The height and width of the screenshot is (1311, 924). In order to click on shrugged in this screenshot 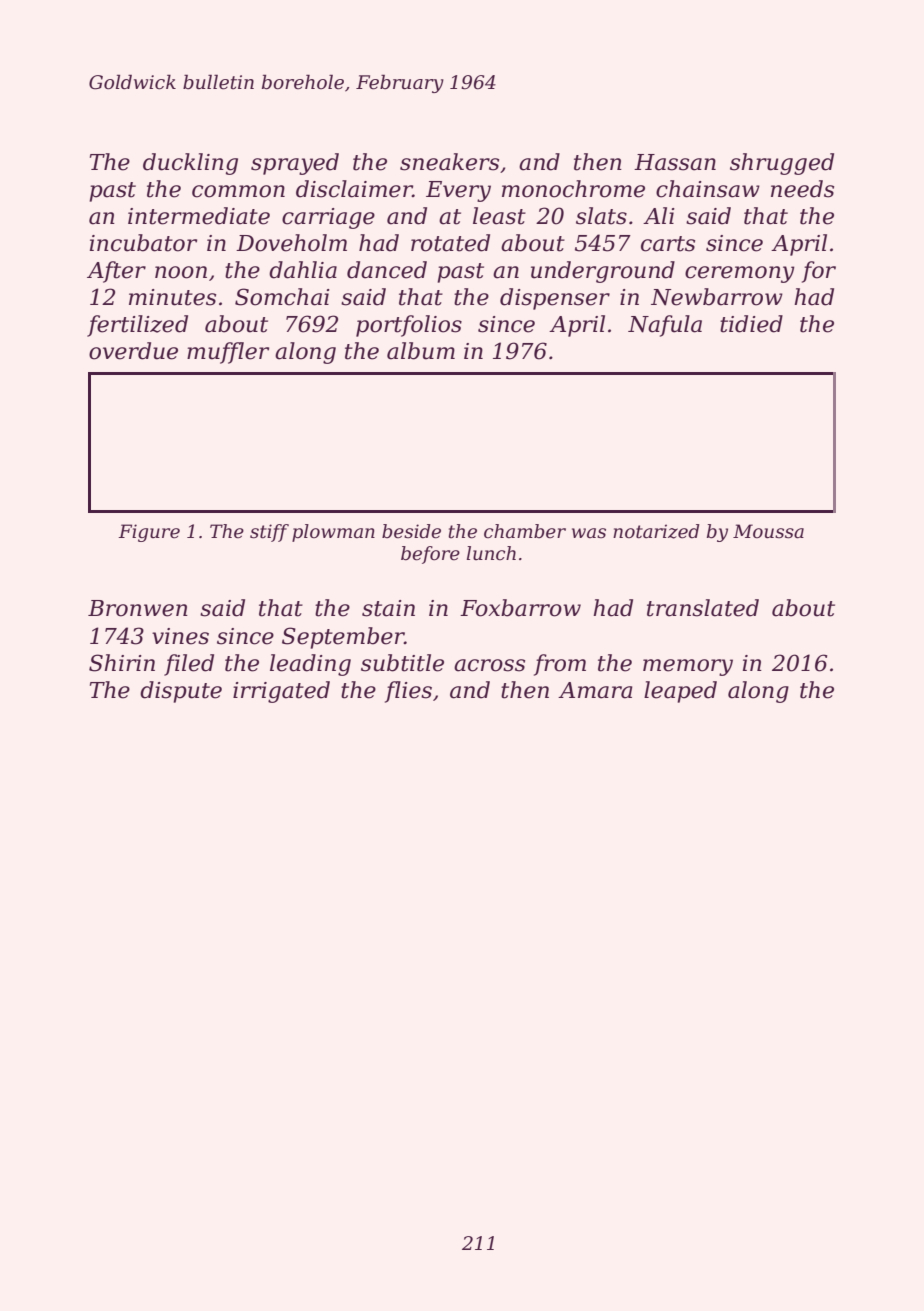, I will do `click(782, 164)`.
